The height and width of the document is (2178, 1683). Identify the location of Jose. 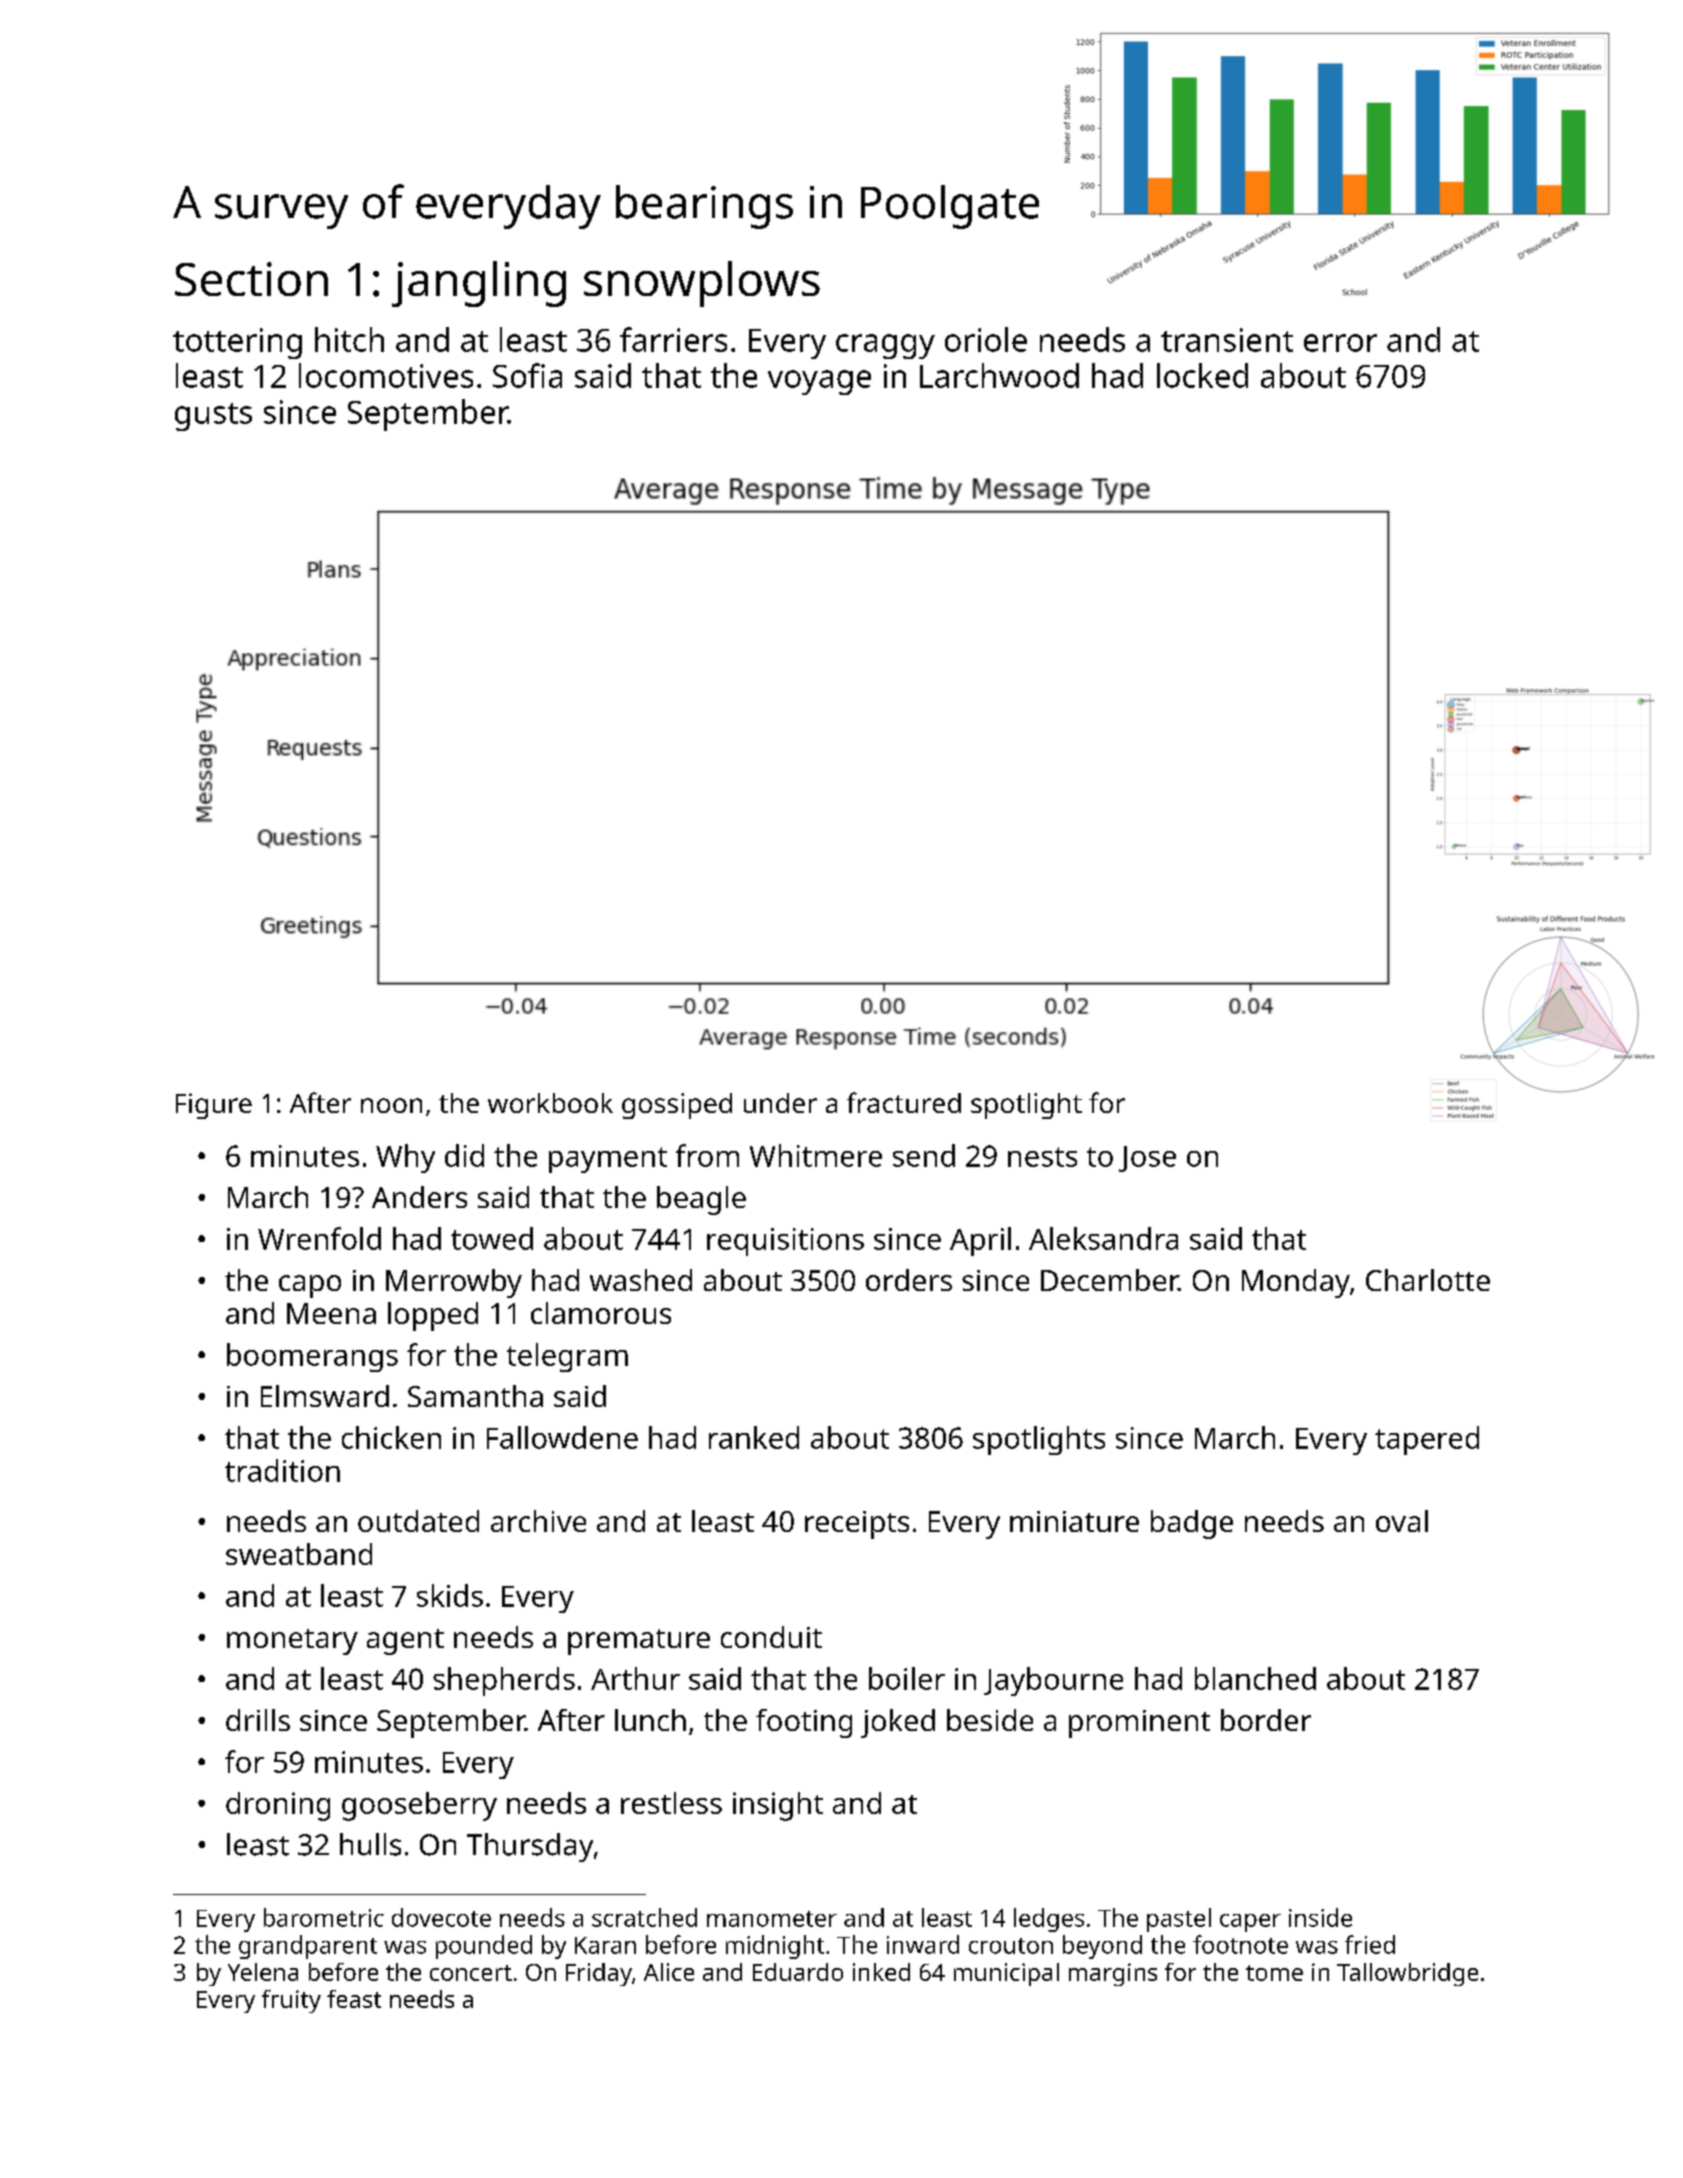
(1147, 1159).
